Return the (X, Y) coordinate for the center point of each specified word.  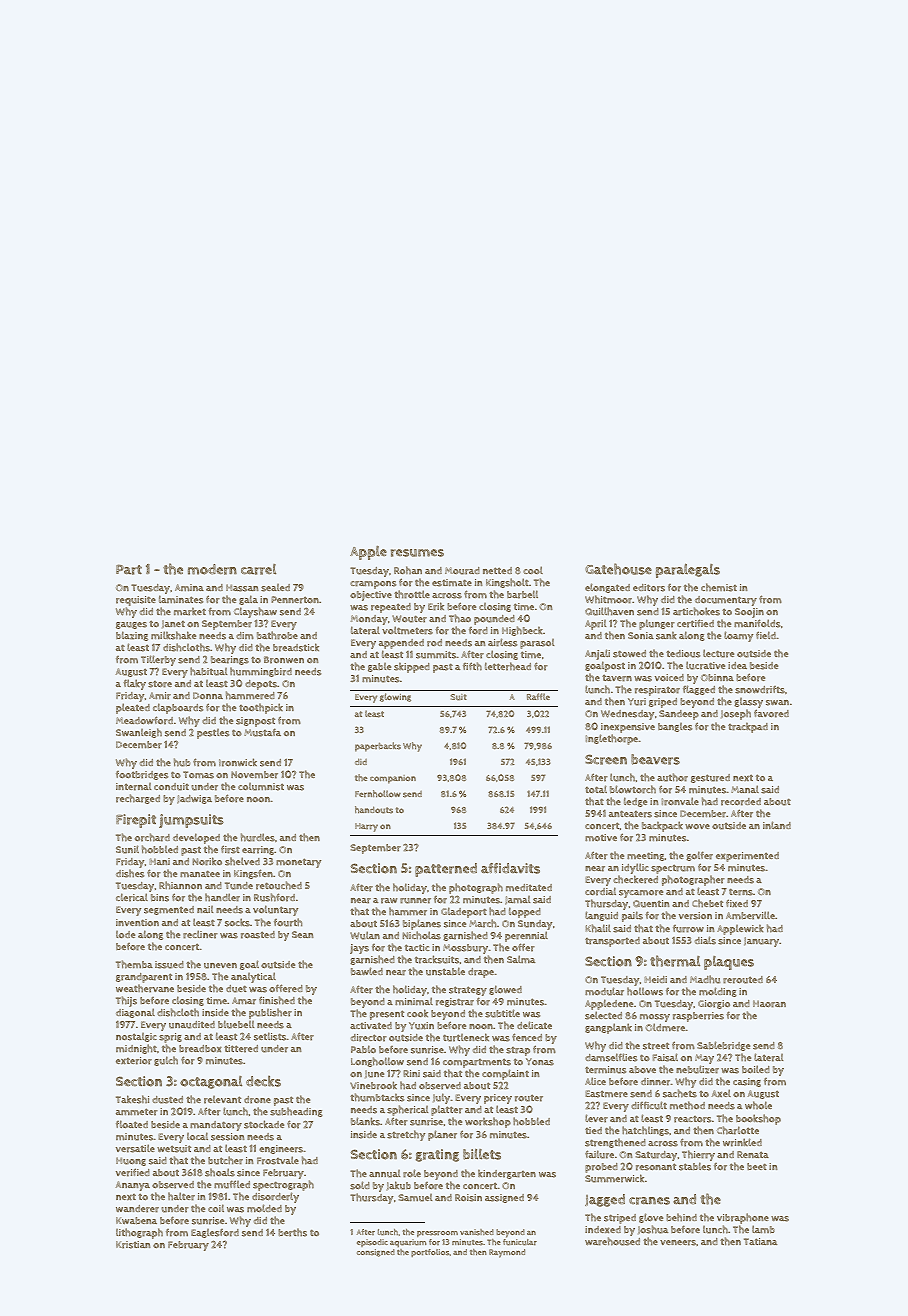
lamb (763, 1229)
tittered (241, 1049)
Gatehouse (618, 569)
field (766, 635)
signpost (255, 722)
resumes (417, 553)
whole (758, 1105)
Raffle (538, 696)
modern (212, 569)
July (442, 1099)
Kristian (133, 1245)
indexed (603, 1230)
